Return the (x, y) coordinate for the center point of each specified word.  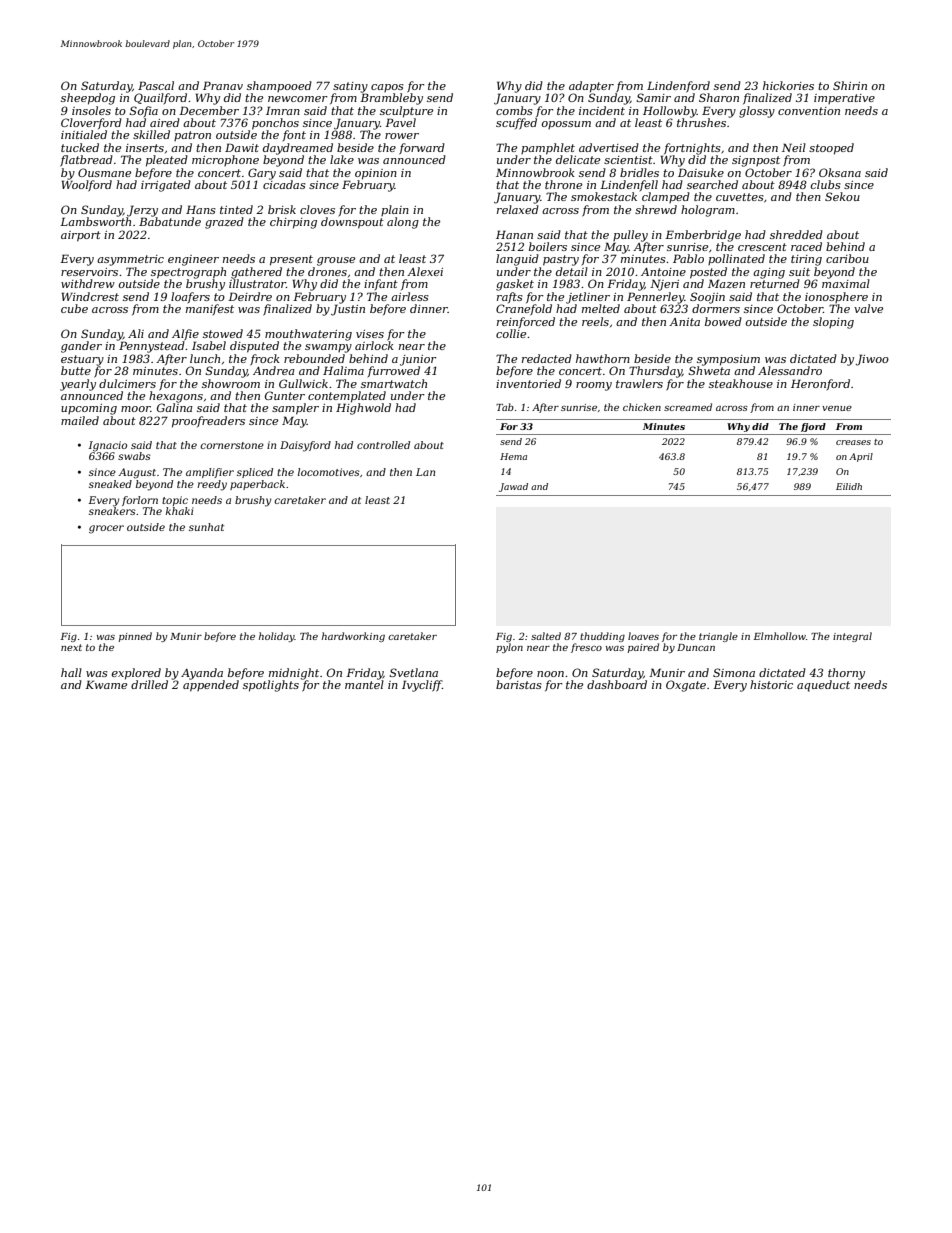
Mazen (726, 283)
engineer (193, 260)
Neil (794, 147)
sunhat (206, 527)
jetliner (588, 298)
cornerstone (232, 445)
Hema (513, 456)
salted (546, 636)
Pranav (223, 85)
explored (136, 674)
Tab (505, 407)
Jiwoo (872, 360)
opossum (566, 125)
